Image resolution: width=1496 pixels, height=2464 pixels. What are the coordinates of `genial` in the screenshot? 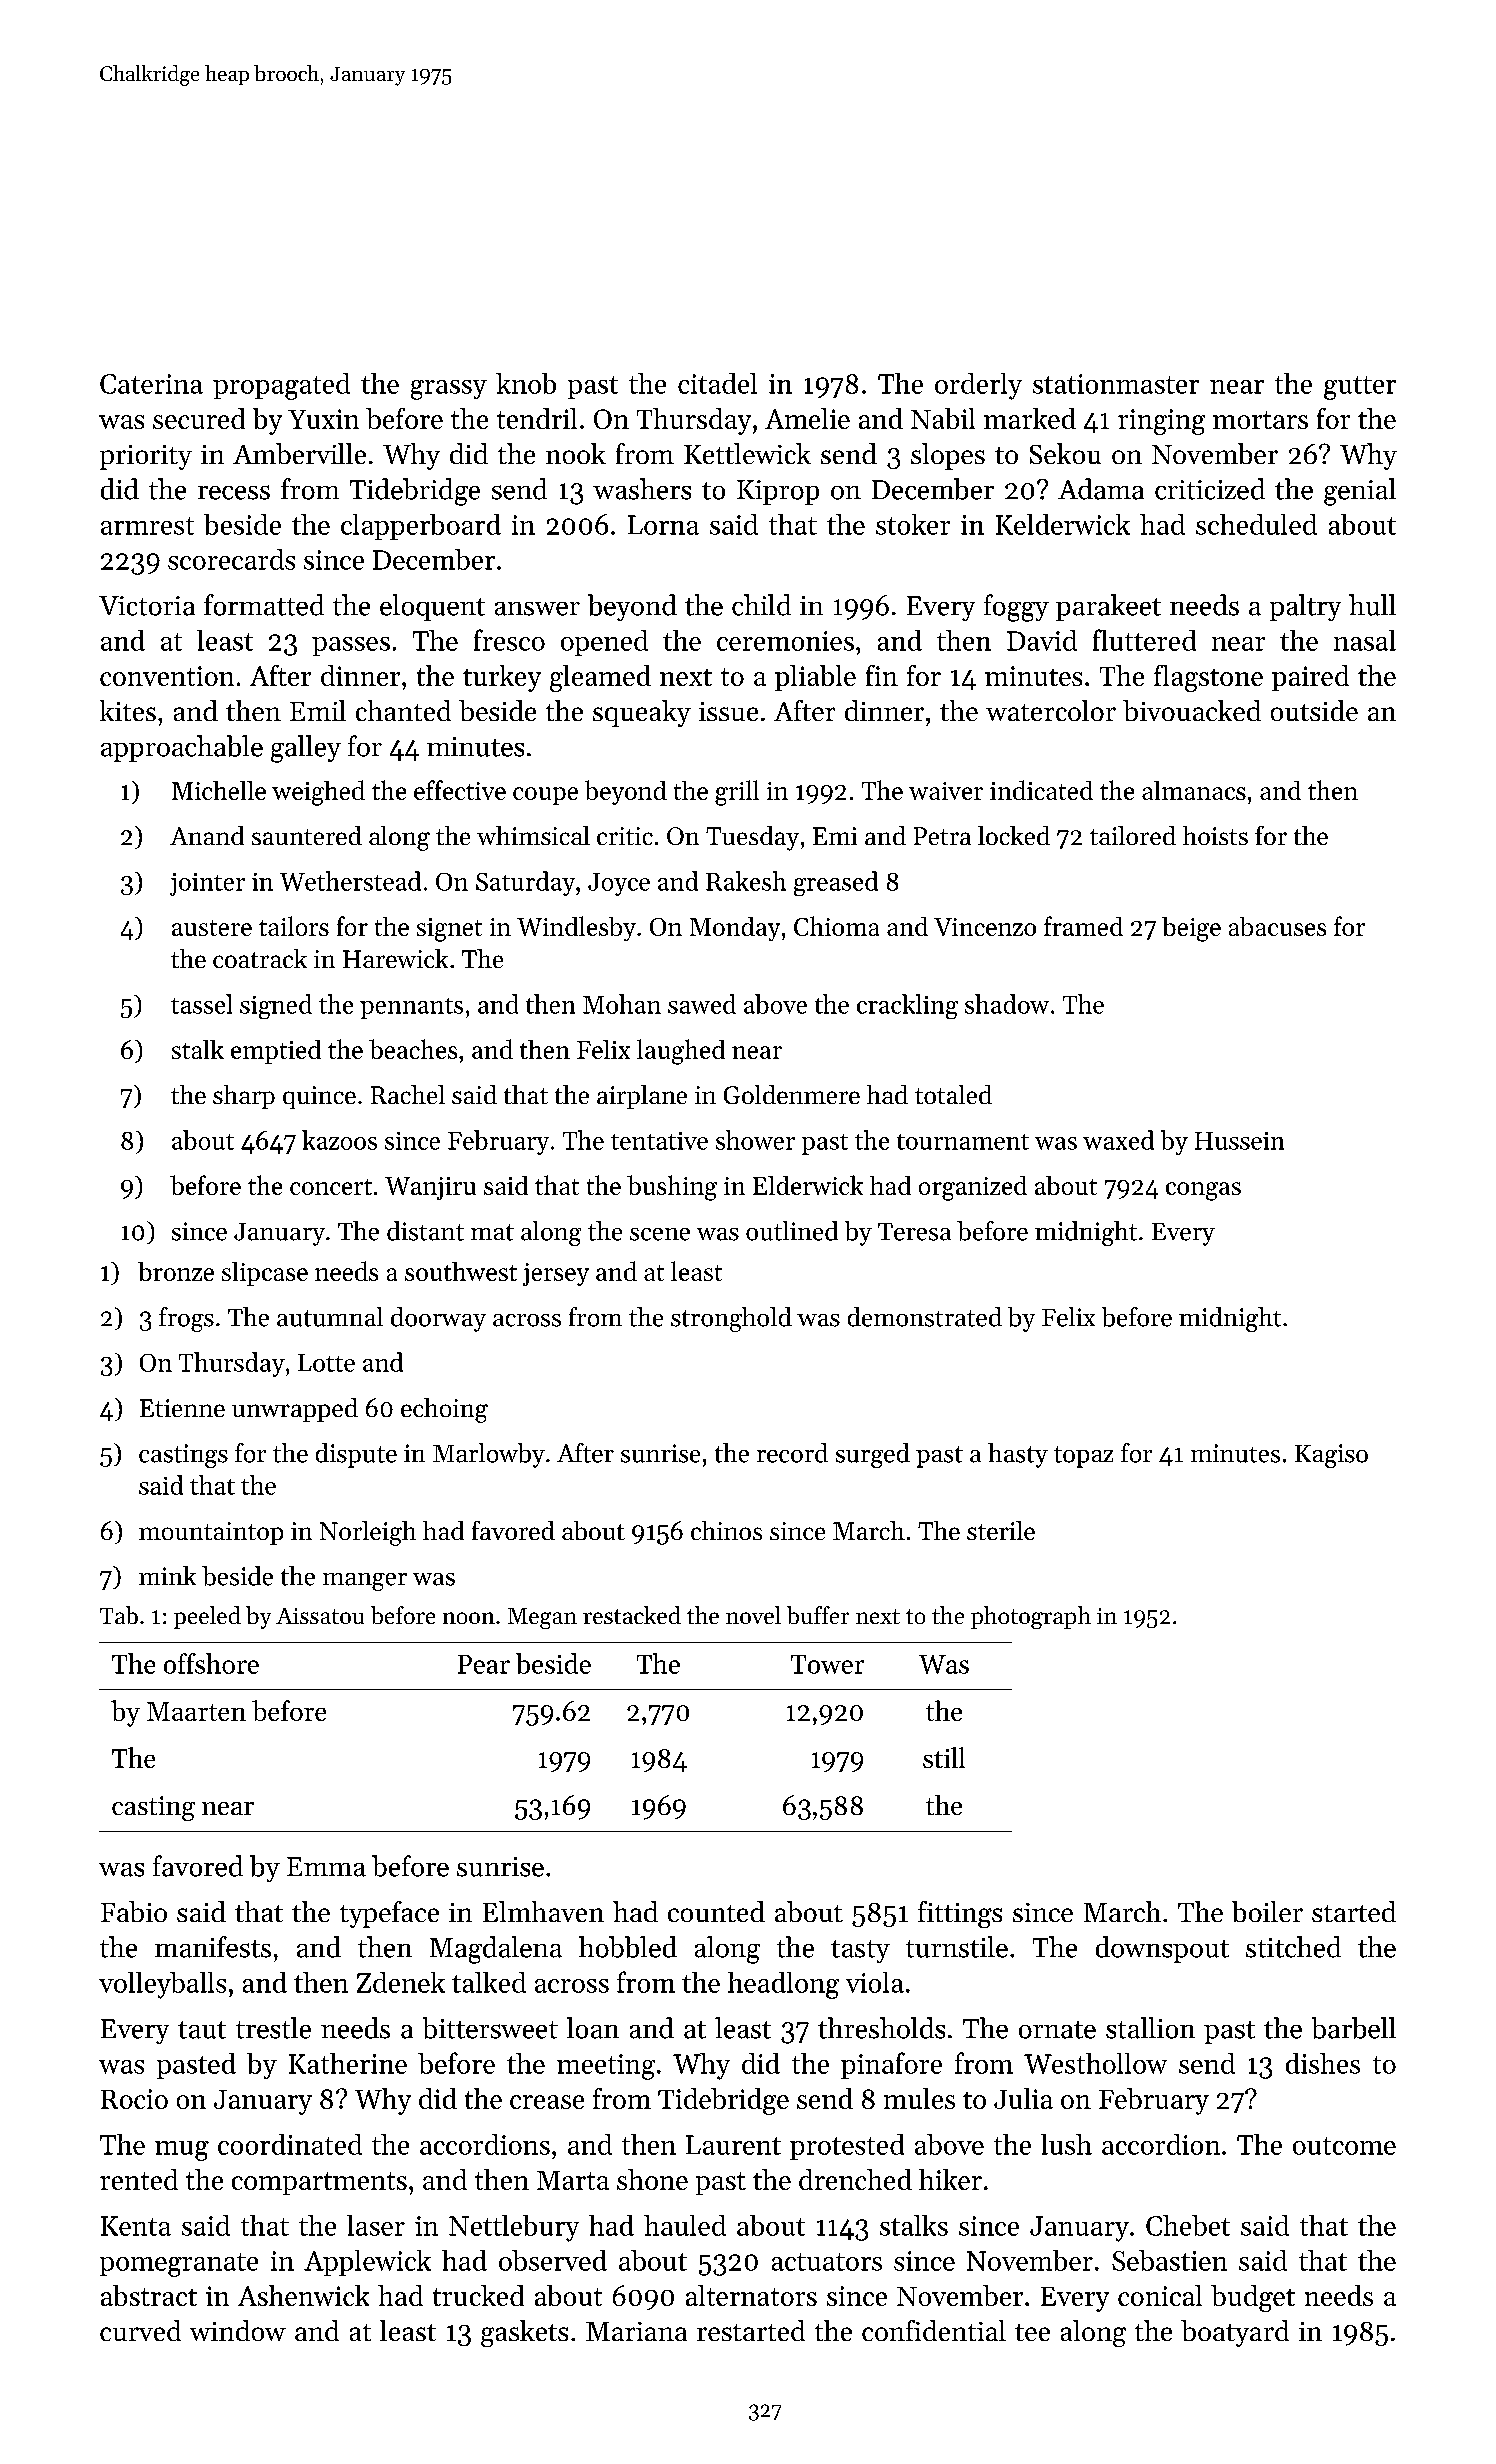 It's located at (1360, 492).
